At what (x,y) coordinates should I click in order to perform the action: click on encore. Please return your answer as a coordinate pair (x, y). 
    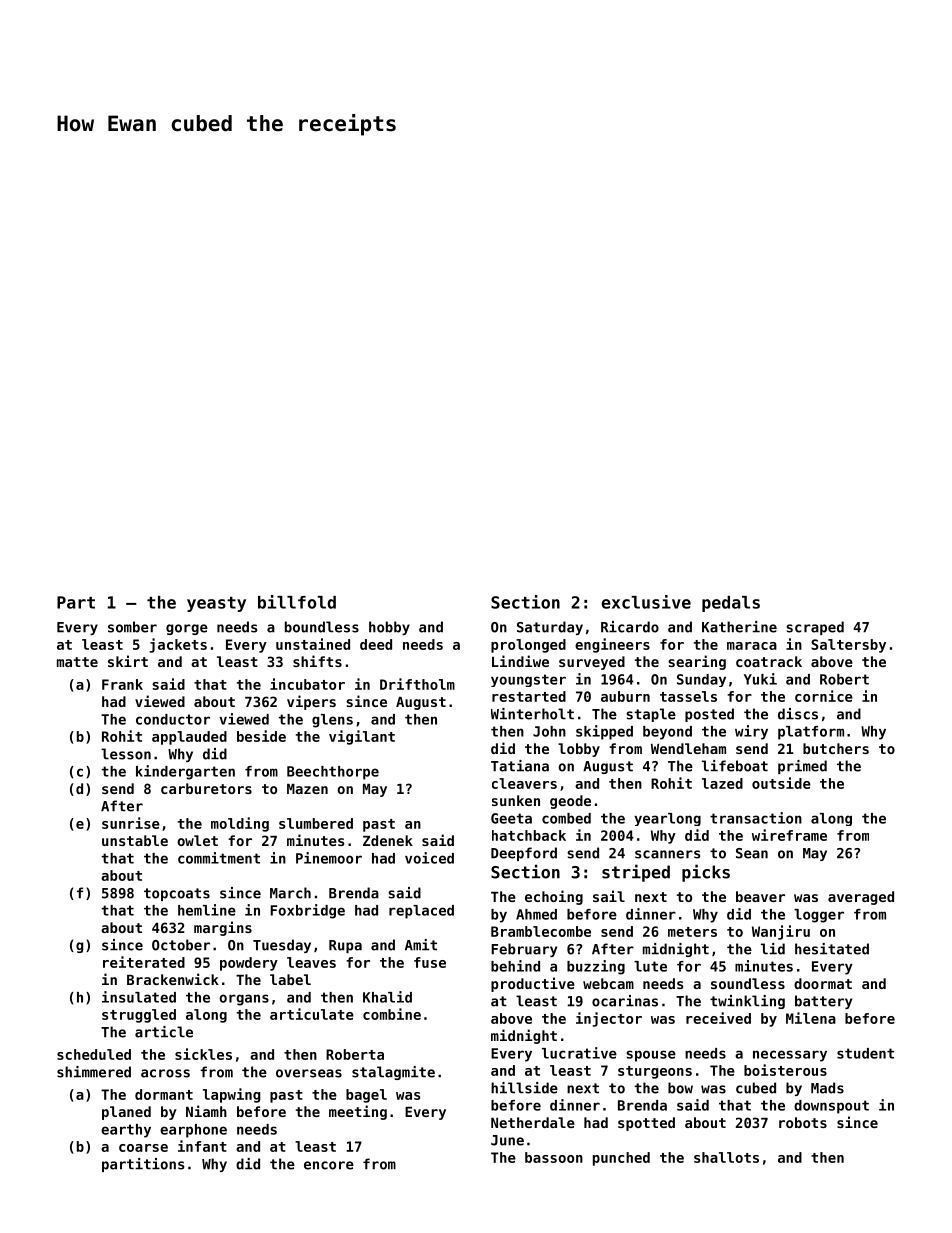
    Looking at the image, I should click on (329, 1165).
